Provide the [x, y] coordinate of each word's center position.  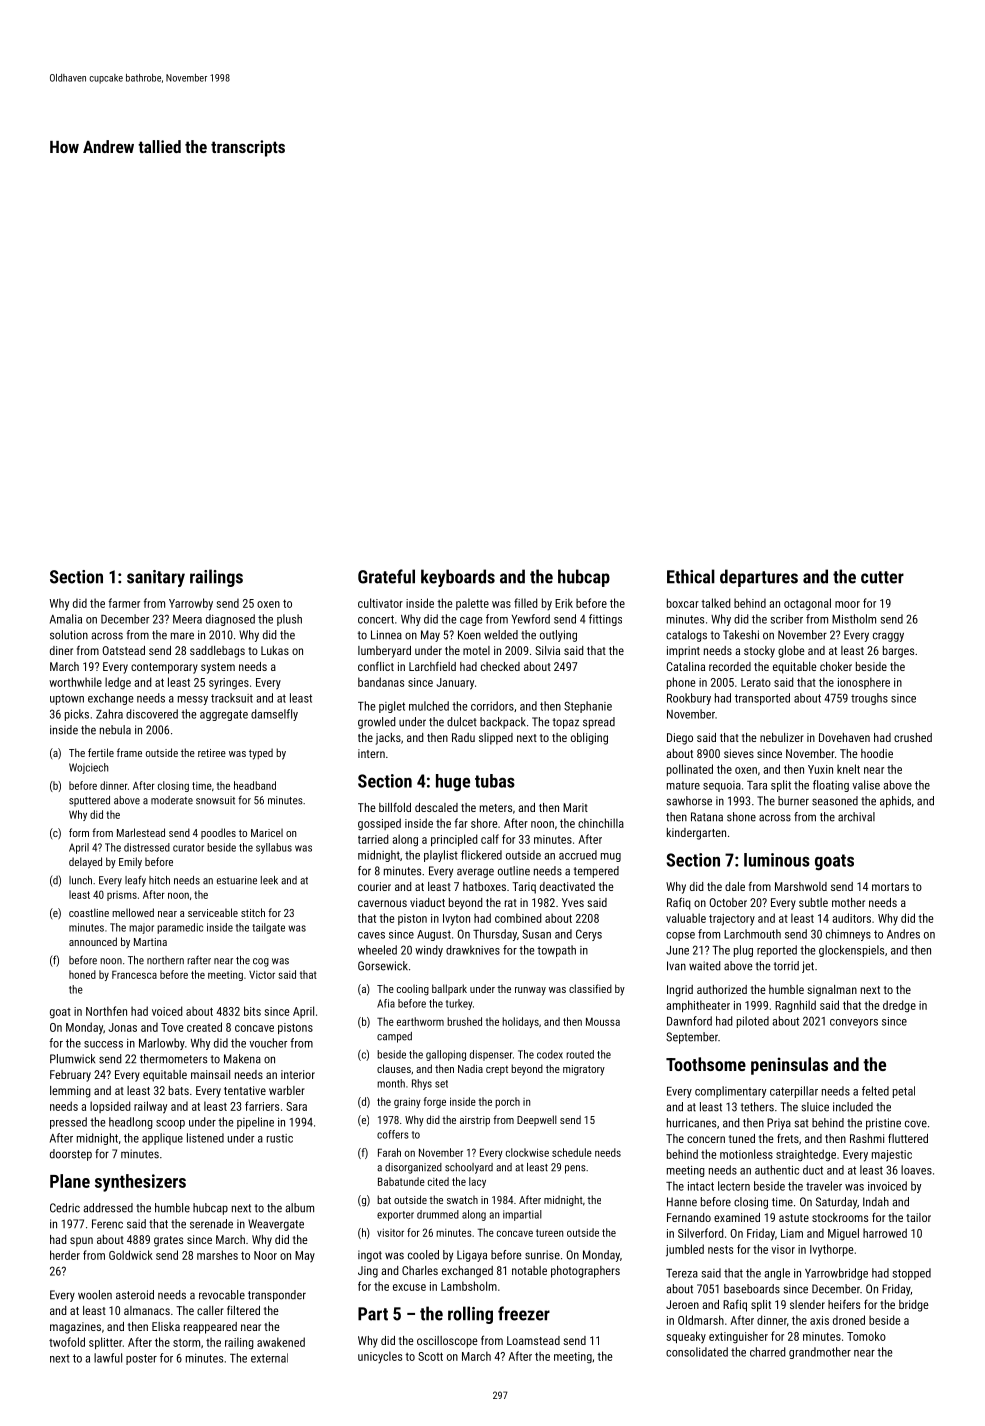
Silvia [547, 650]
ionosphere [864, 683]
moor [847, 604]
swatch [462, 1200]
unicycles [380, 1357]
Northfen [106, 1011]
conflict [376, 666]
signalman [832, 991]
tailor [918, 1217]
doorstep [71, 1155]
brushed [464, 1021]
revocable [222, 1295]
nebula [115, 730]
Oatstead [123, 650]
